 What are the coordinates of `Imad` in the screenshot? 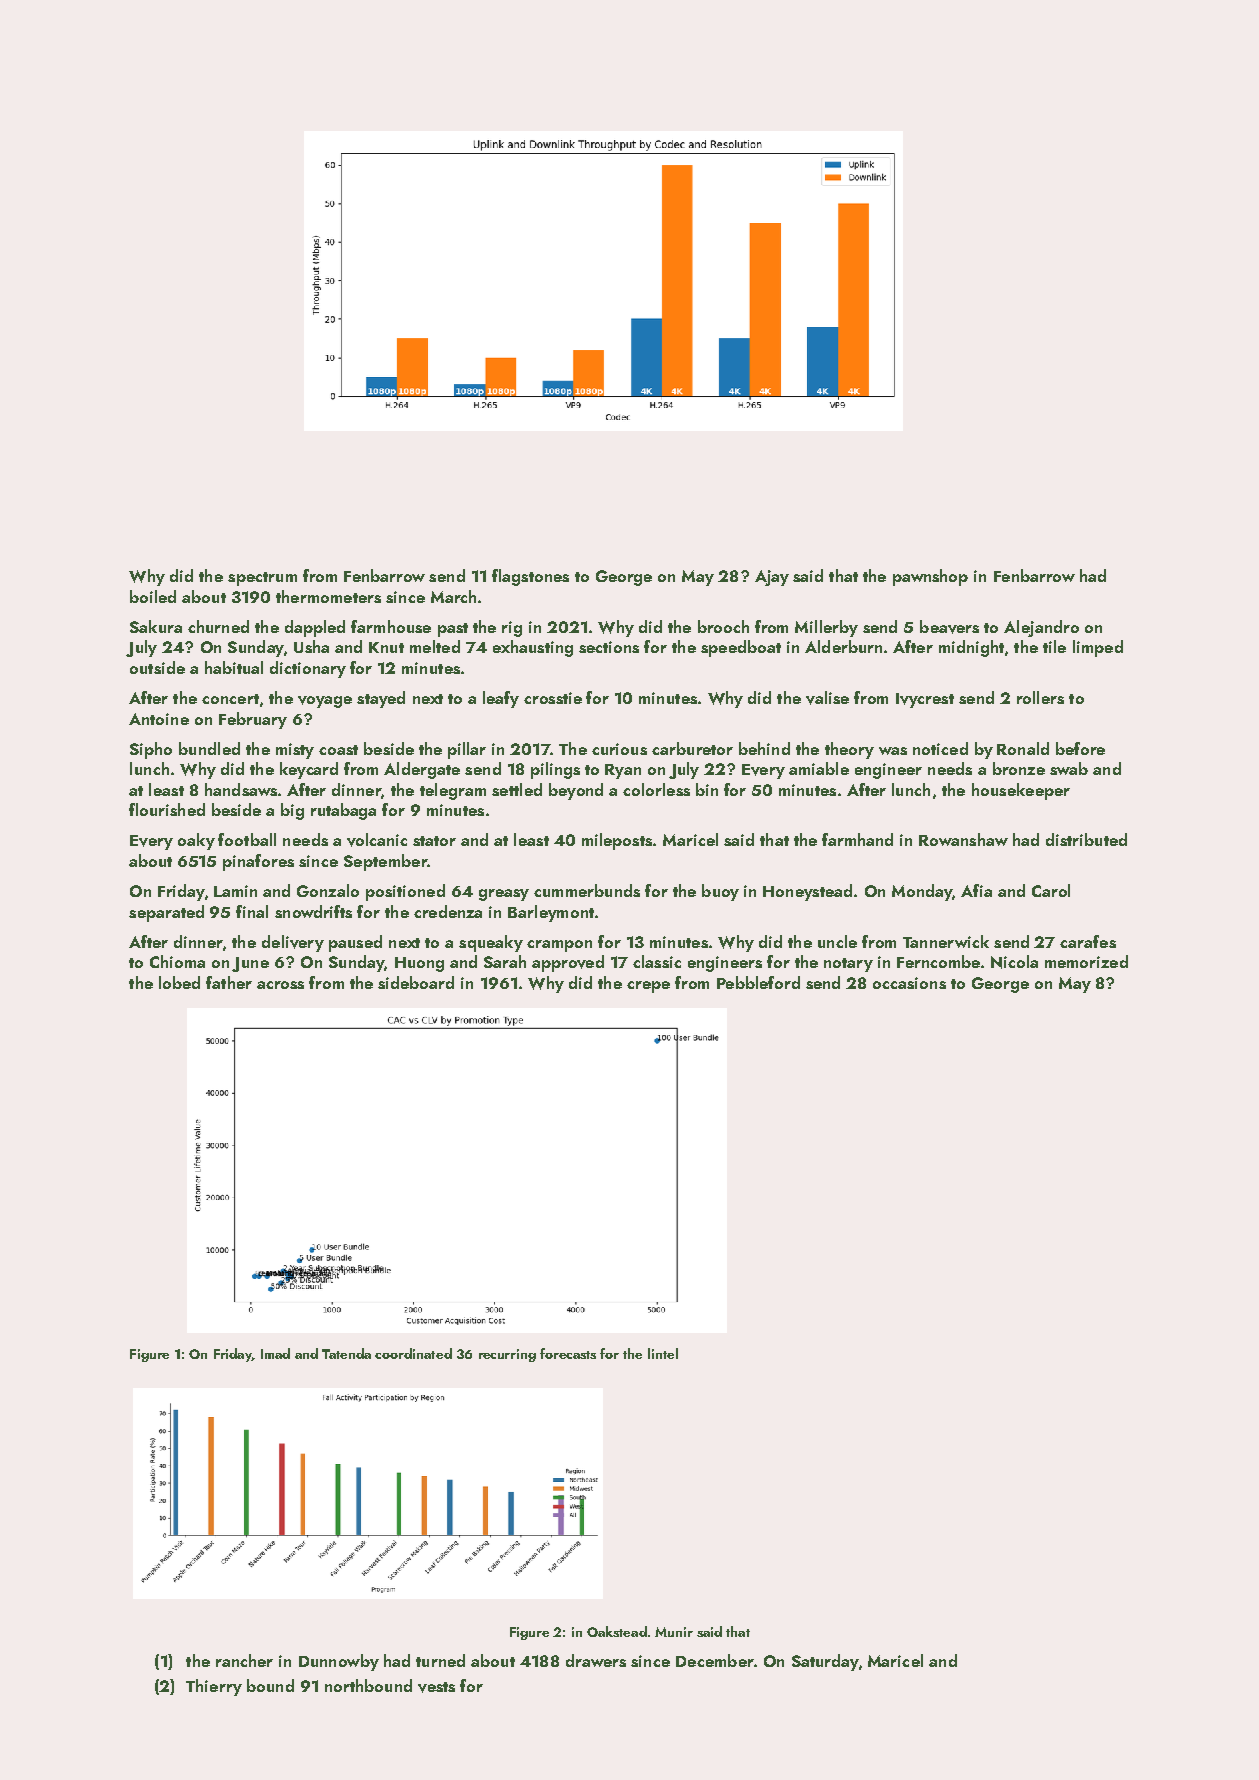 It's located at (275, 1353).
